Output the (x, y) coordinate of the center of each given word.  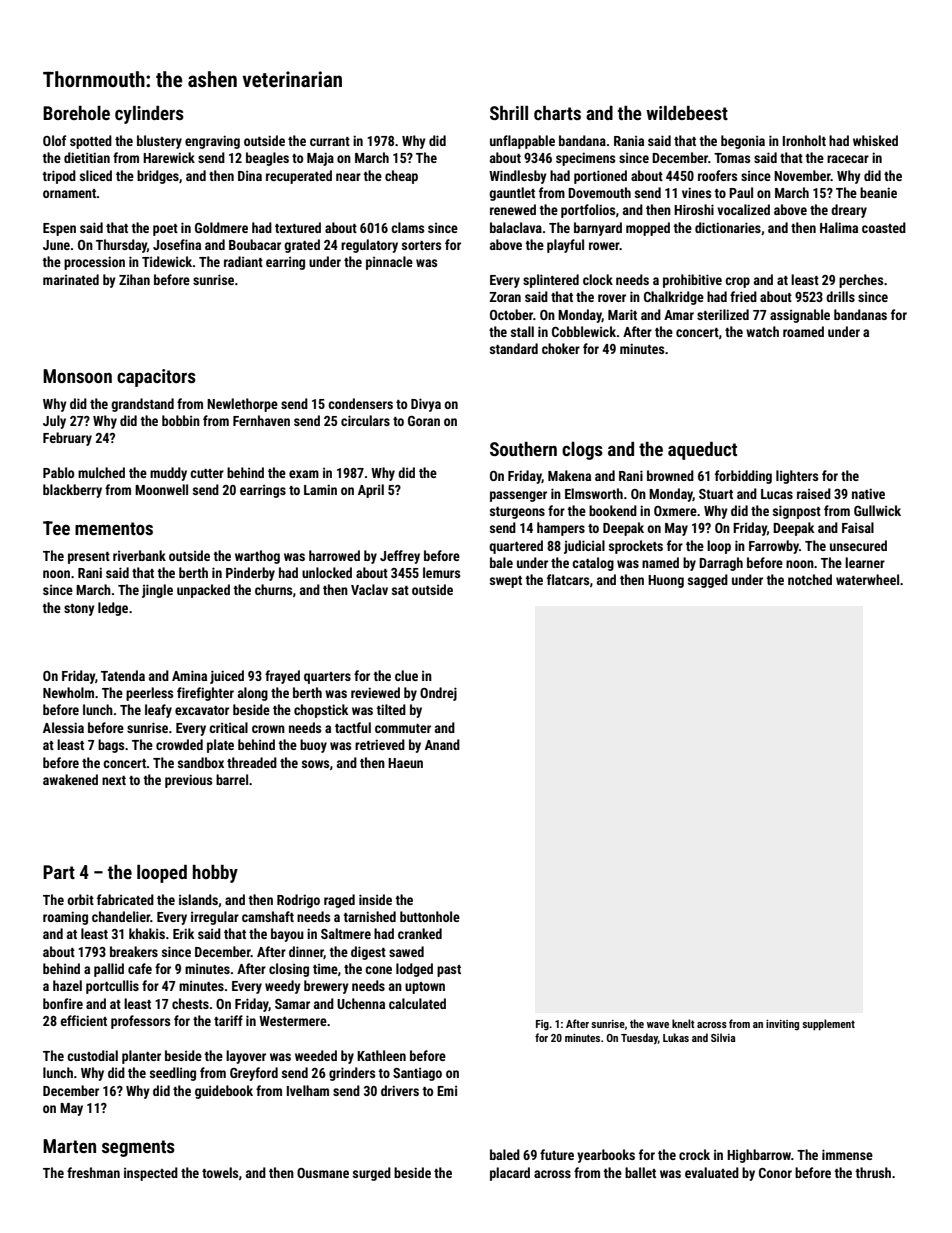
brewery (326, 987)
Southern (523, 449)
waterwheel (867, 579)
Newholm (68, 692)
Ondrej (438, 694)
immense (847, 1154)
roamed (803, 331)
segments (138, 1148)
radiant (243, 261)
